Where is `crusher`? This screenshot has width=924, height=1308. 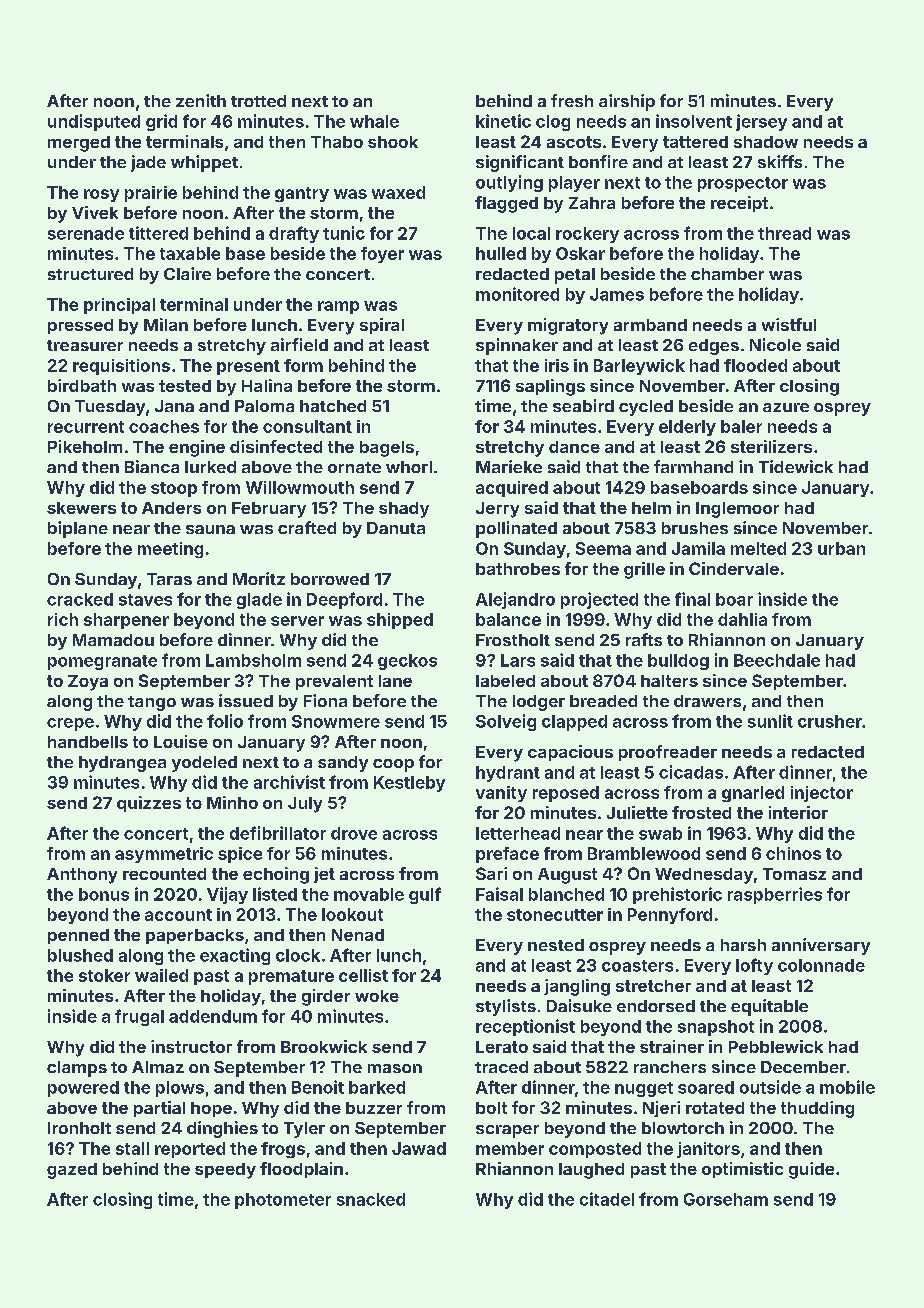
crusher is located at coordinates (830, 721).
